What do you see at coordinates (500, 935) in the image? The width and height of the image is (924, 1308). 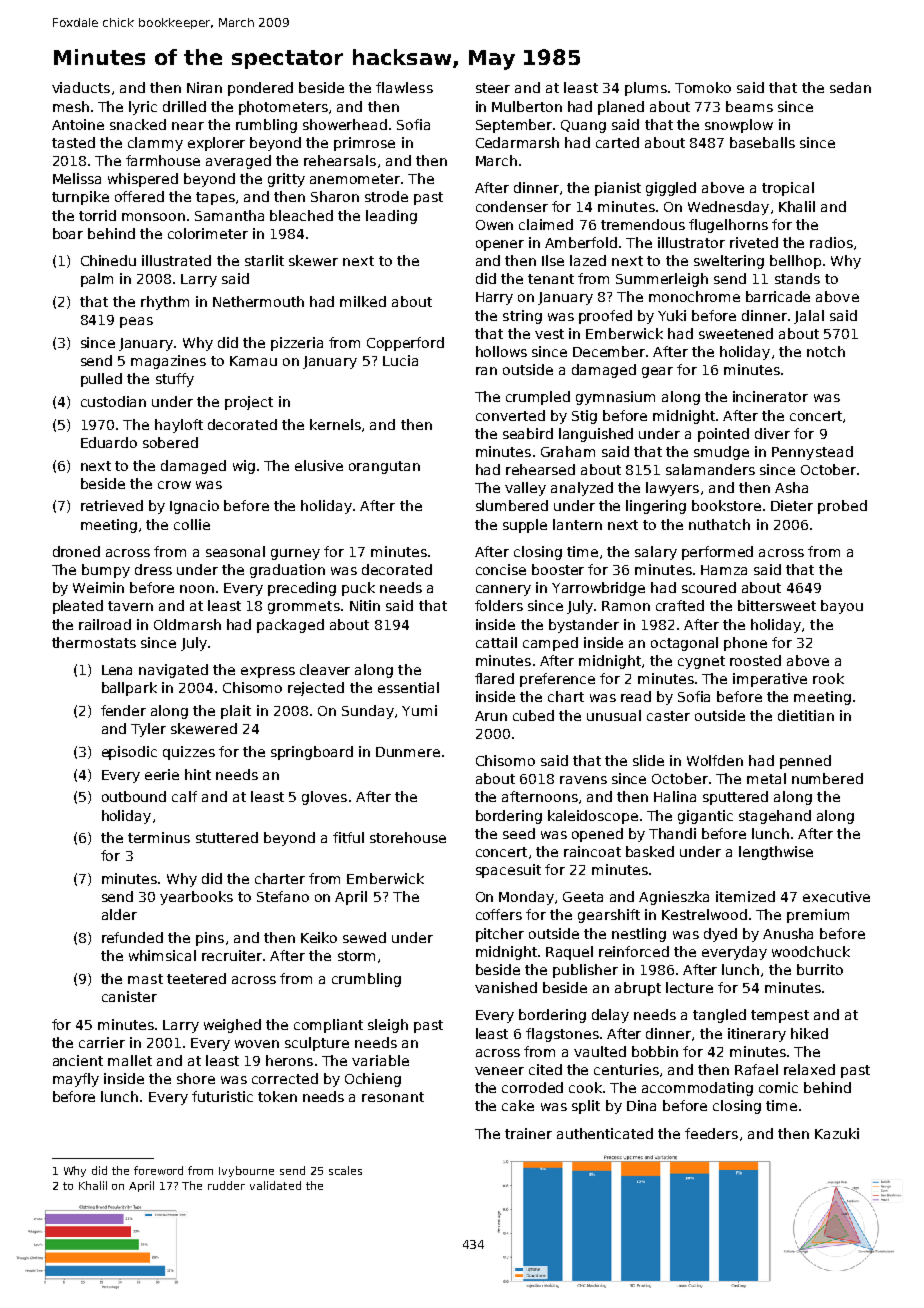 I see `pitcher` at bounding box center [500, 935].
